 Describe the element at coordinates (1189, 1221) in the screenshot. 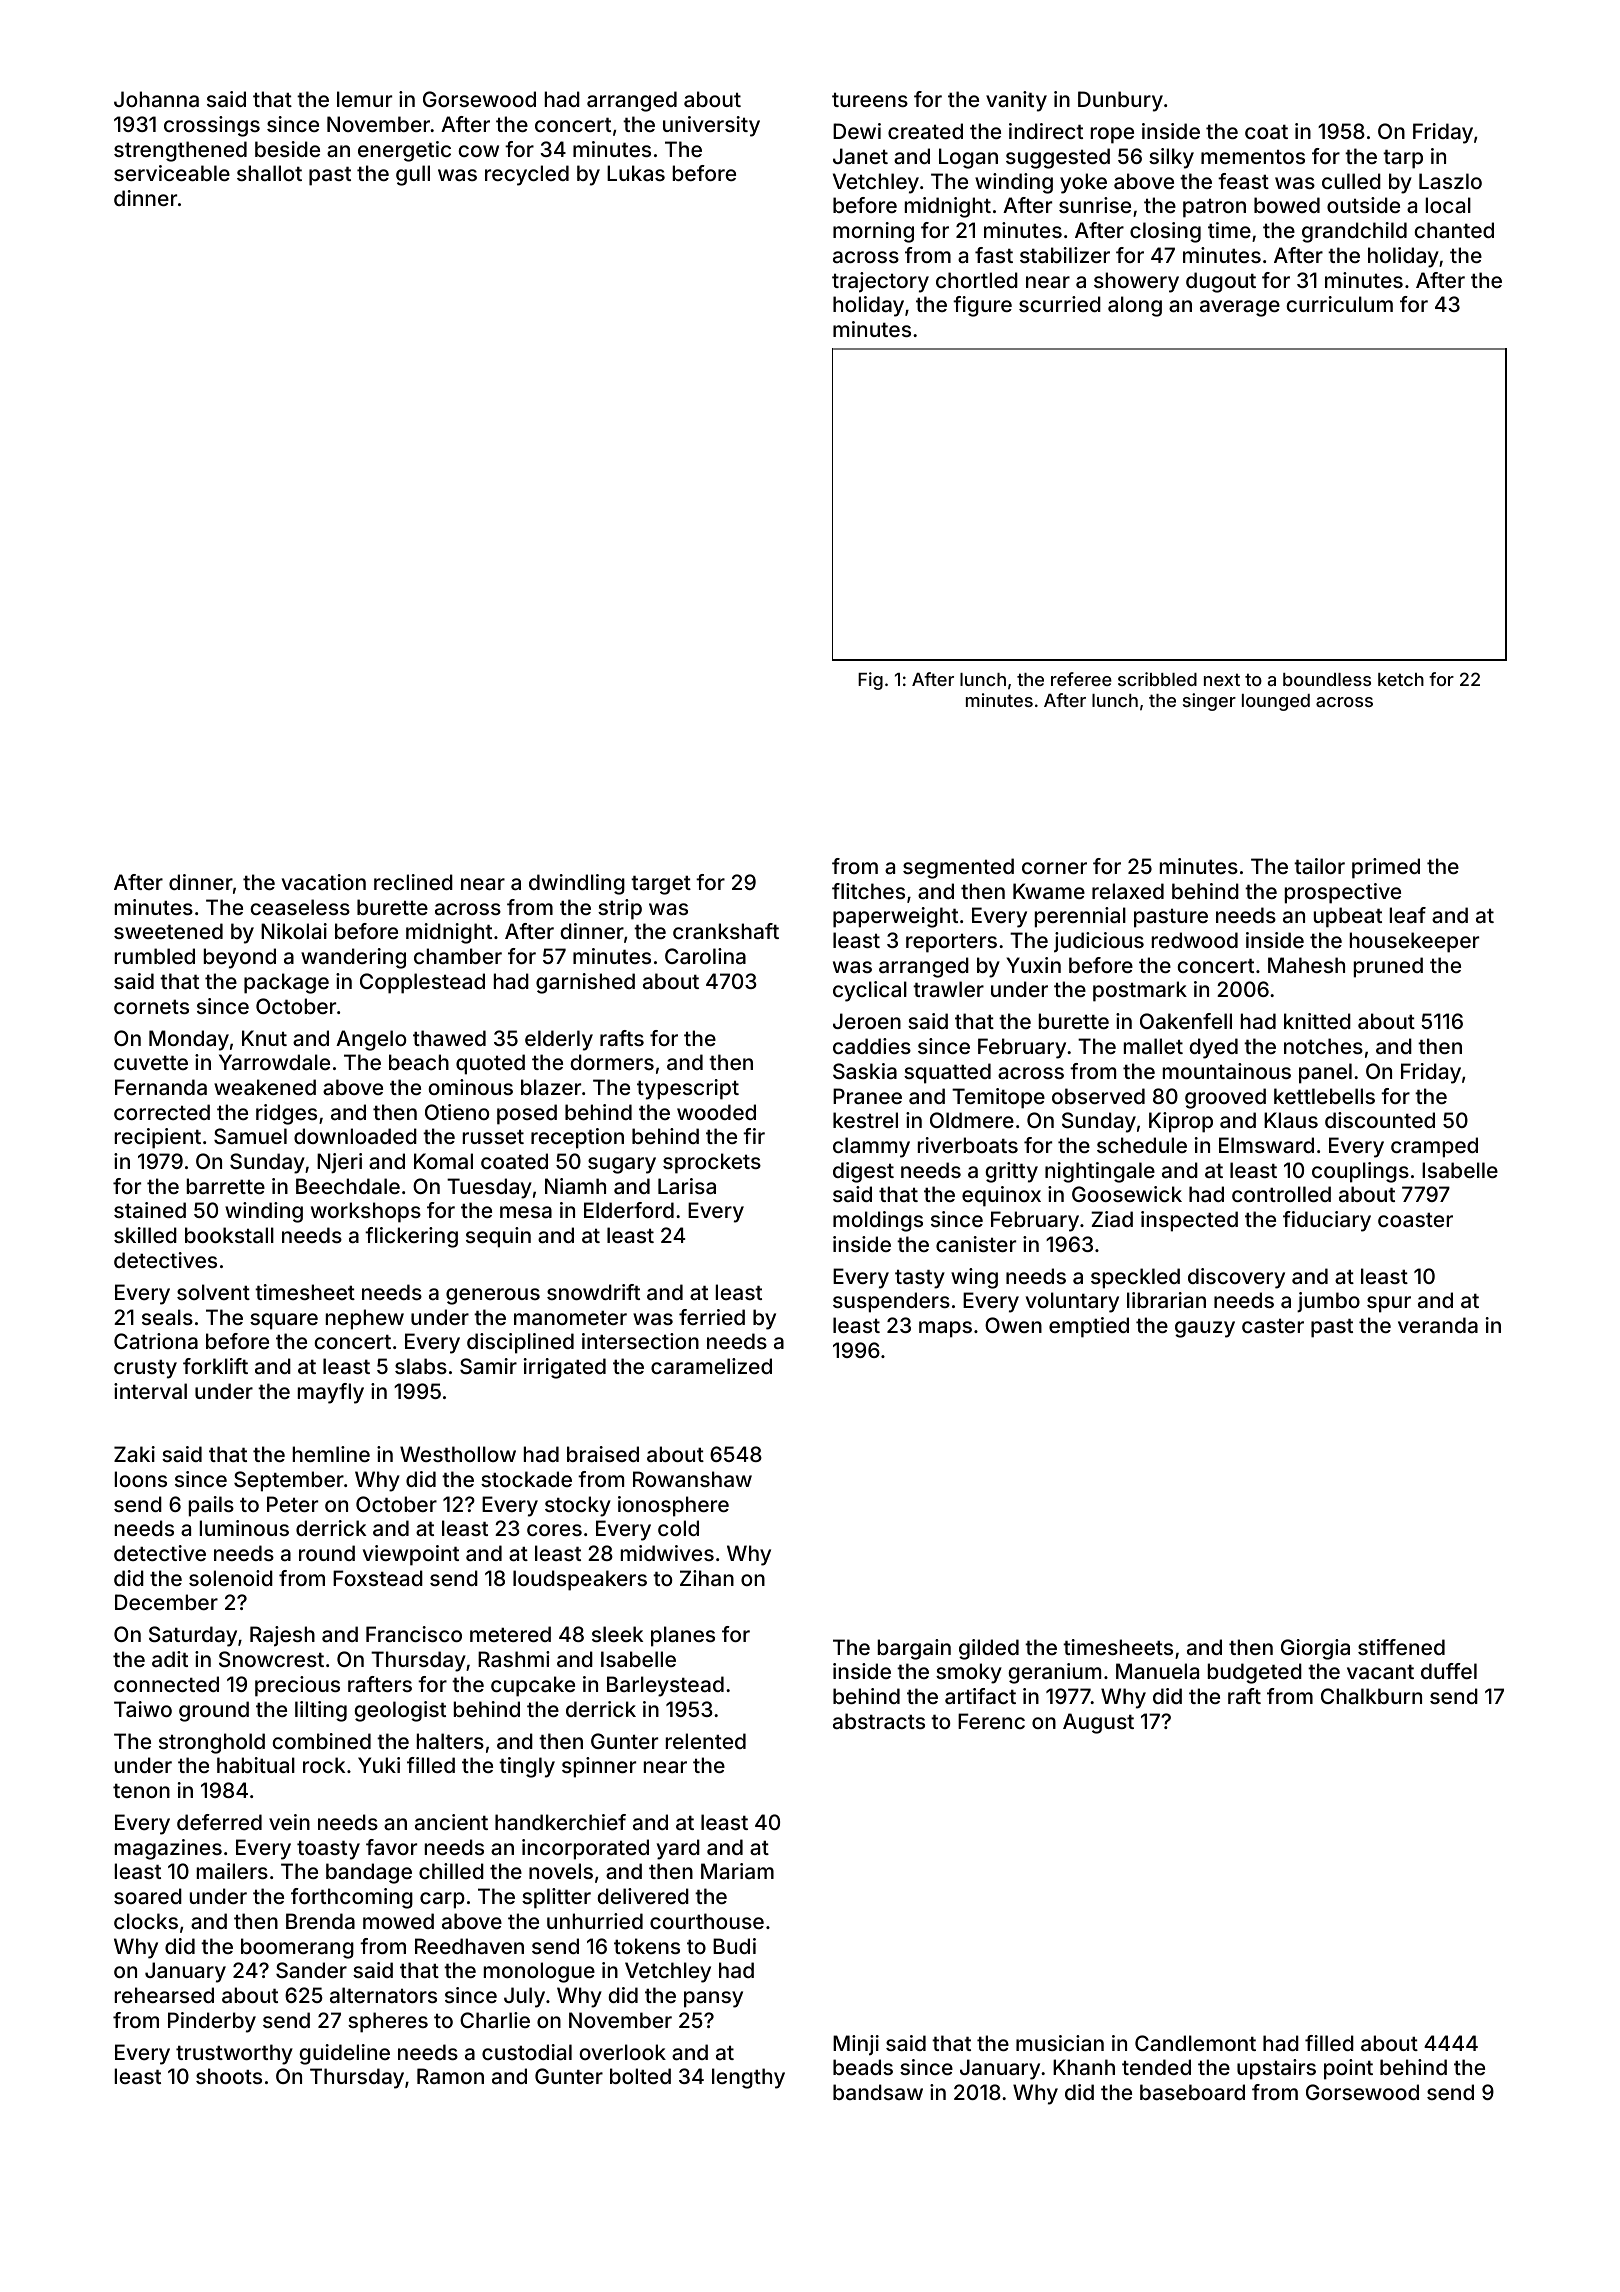

I see `inspected` at that location.
